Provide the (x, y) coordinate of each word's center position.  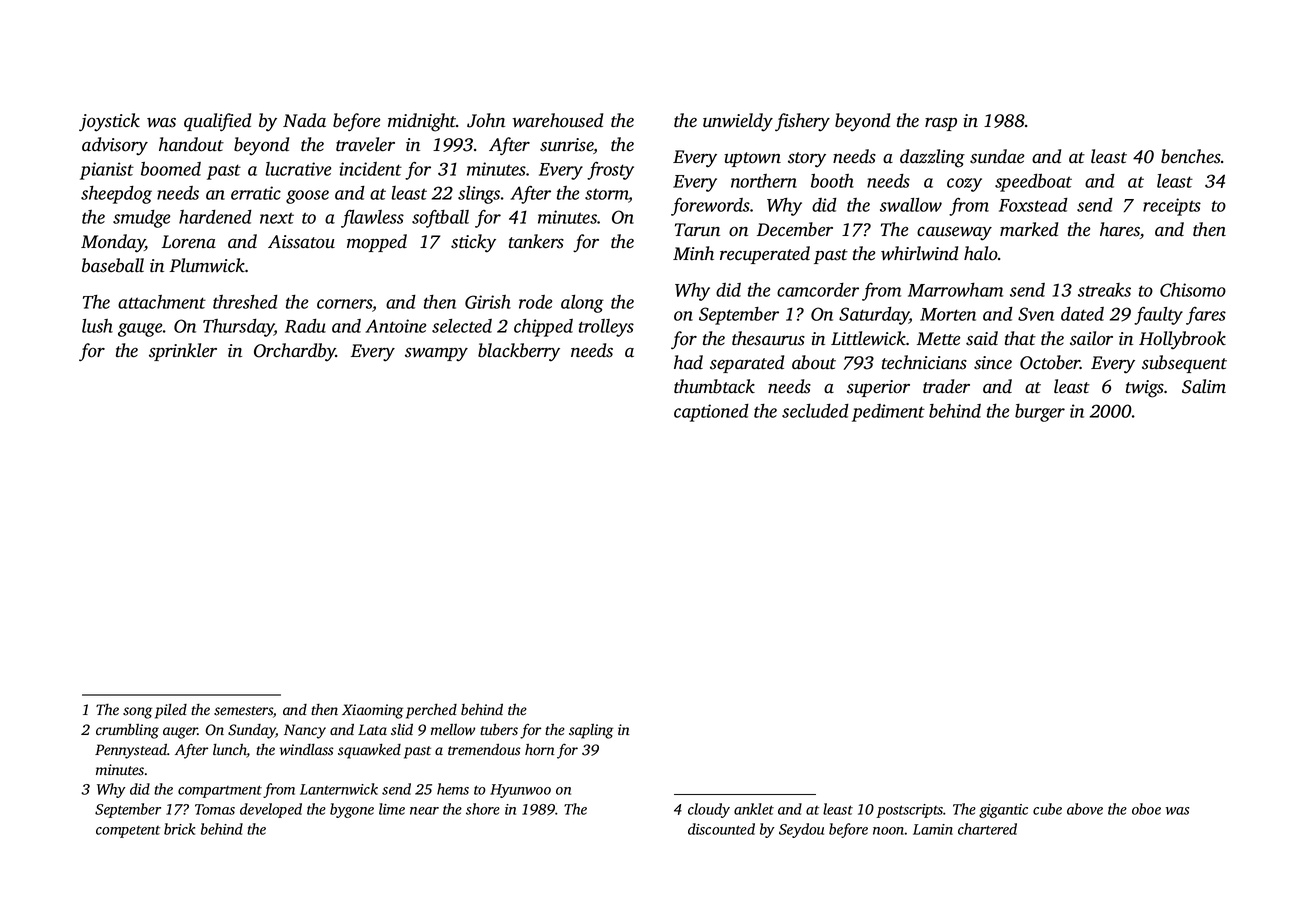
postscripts (910, 811)
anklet (754, 809)
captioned (711, 413)
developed (271, 810)
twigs (1145, 389)
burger (1040, 413)
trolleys (606, 328)
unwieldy (738, 122)
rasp (941, 124)
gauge (140, 330)
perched (431, 711)
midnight (422, 122)
